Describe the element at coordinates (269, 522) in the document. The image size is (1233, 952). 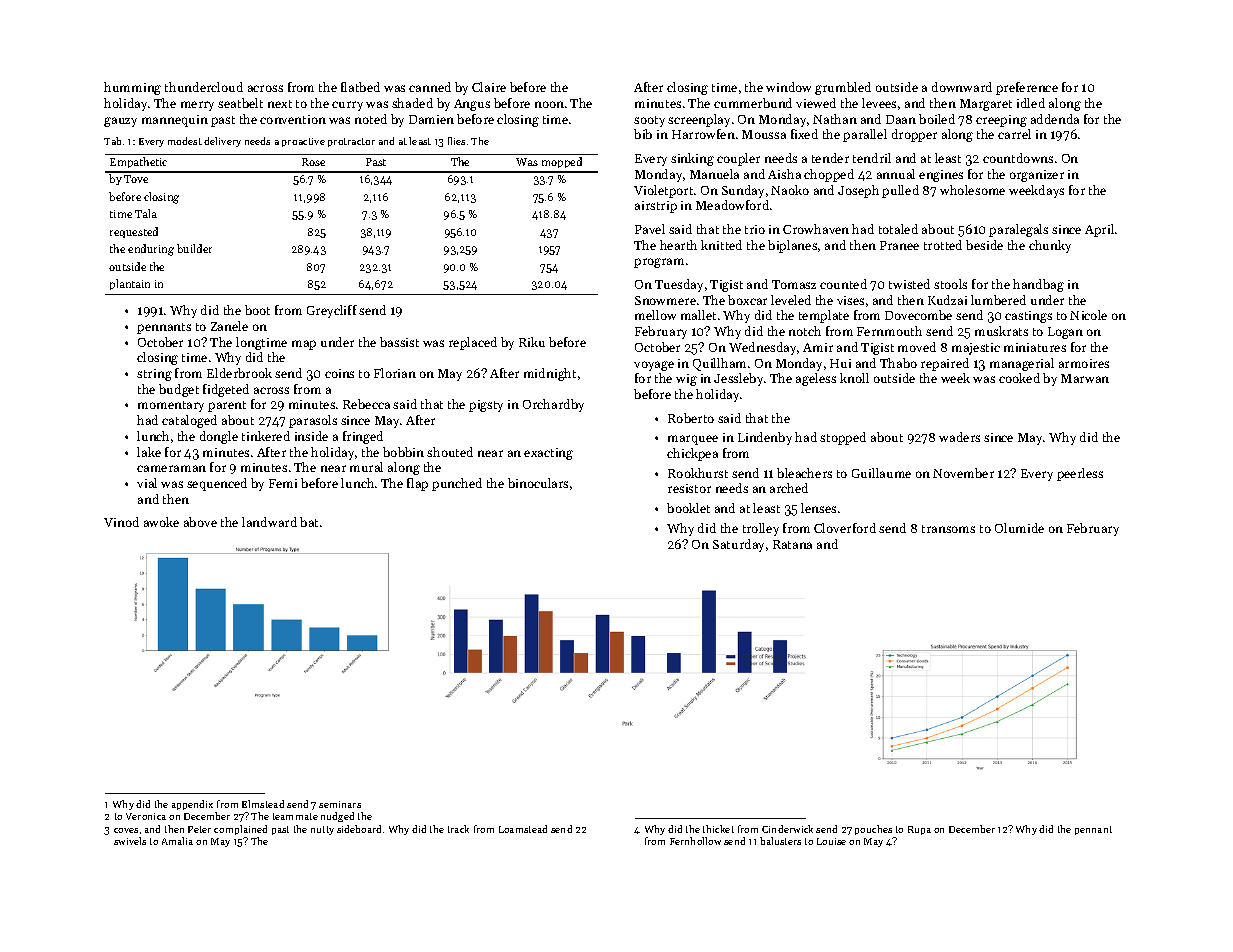
I see `landward` at that location.
